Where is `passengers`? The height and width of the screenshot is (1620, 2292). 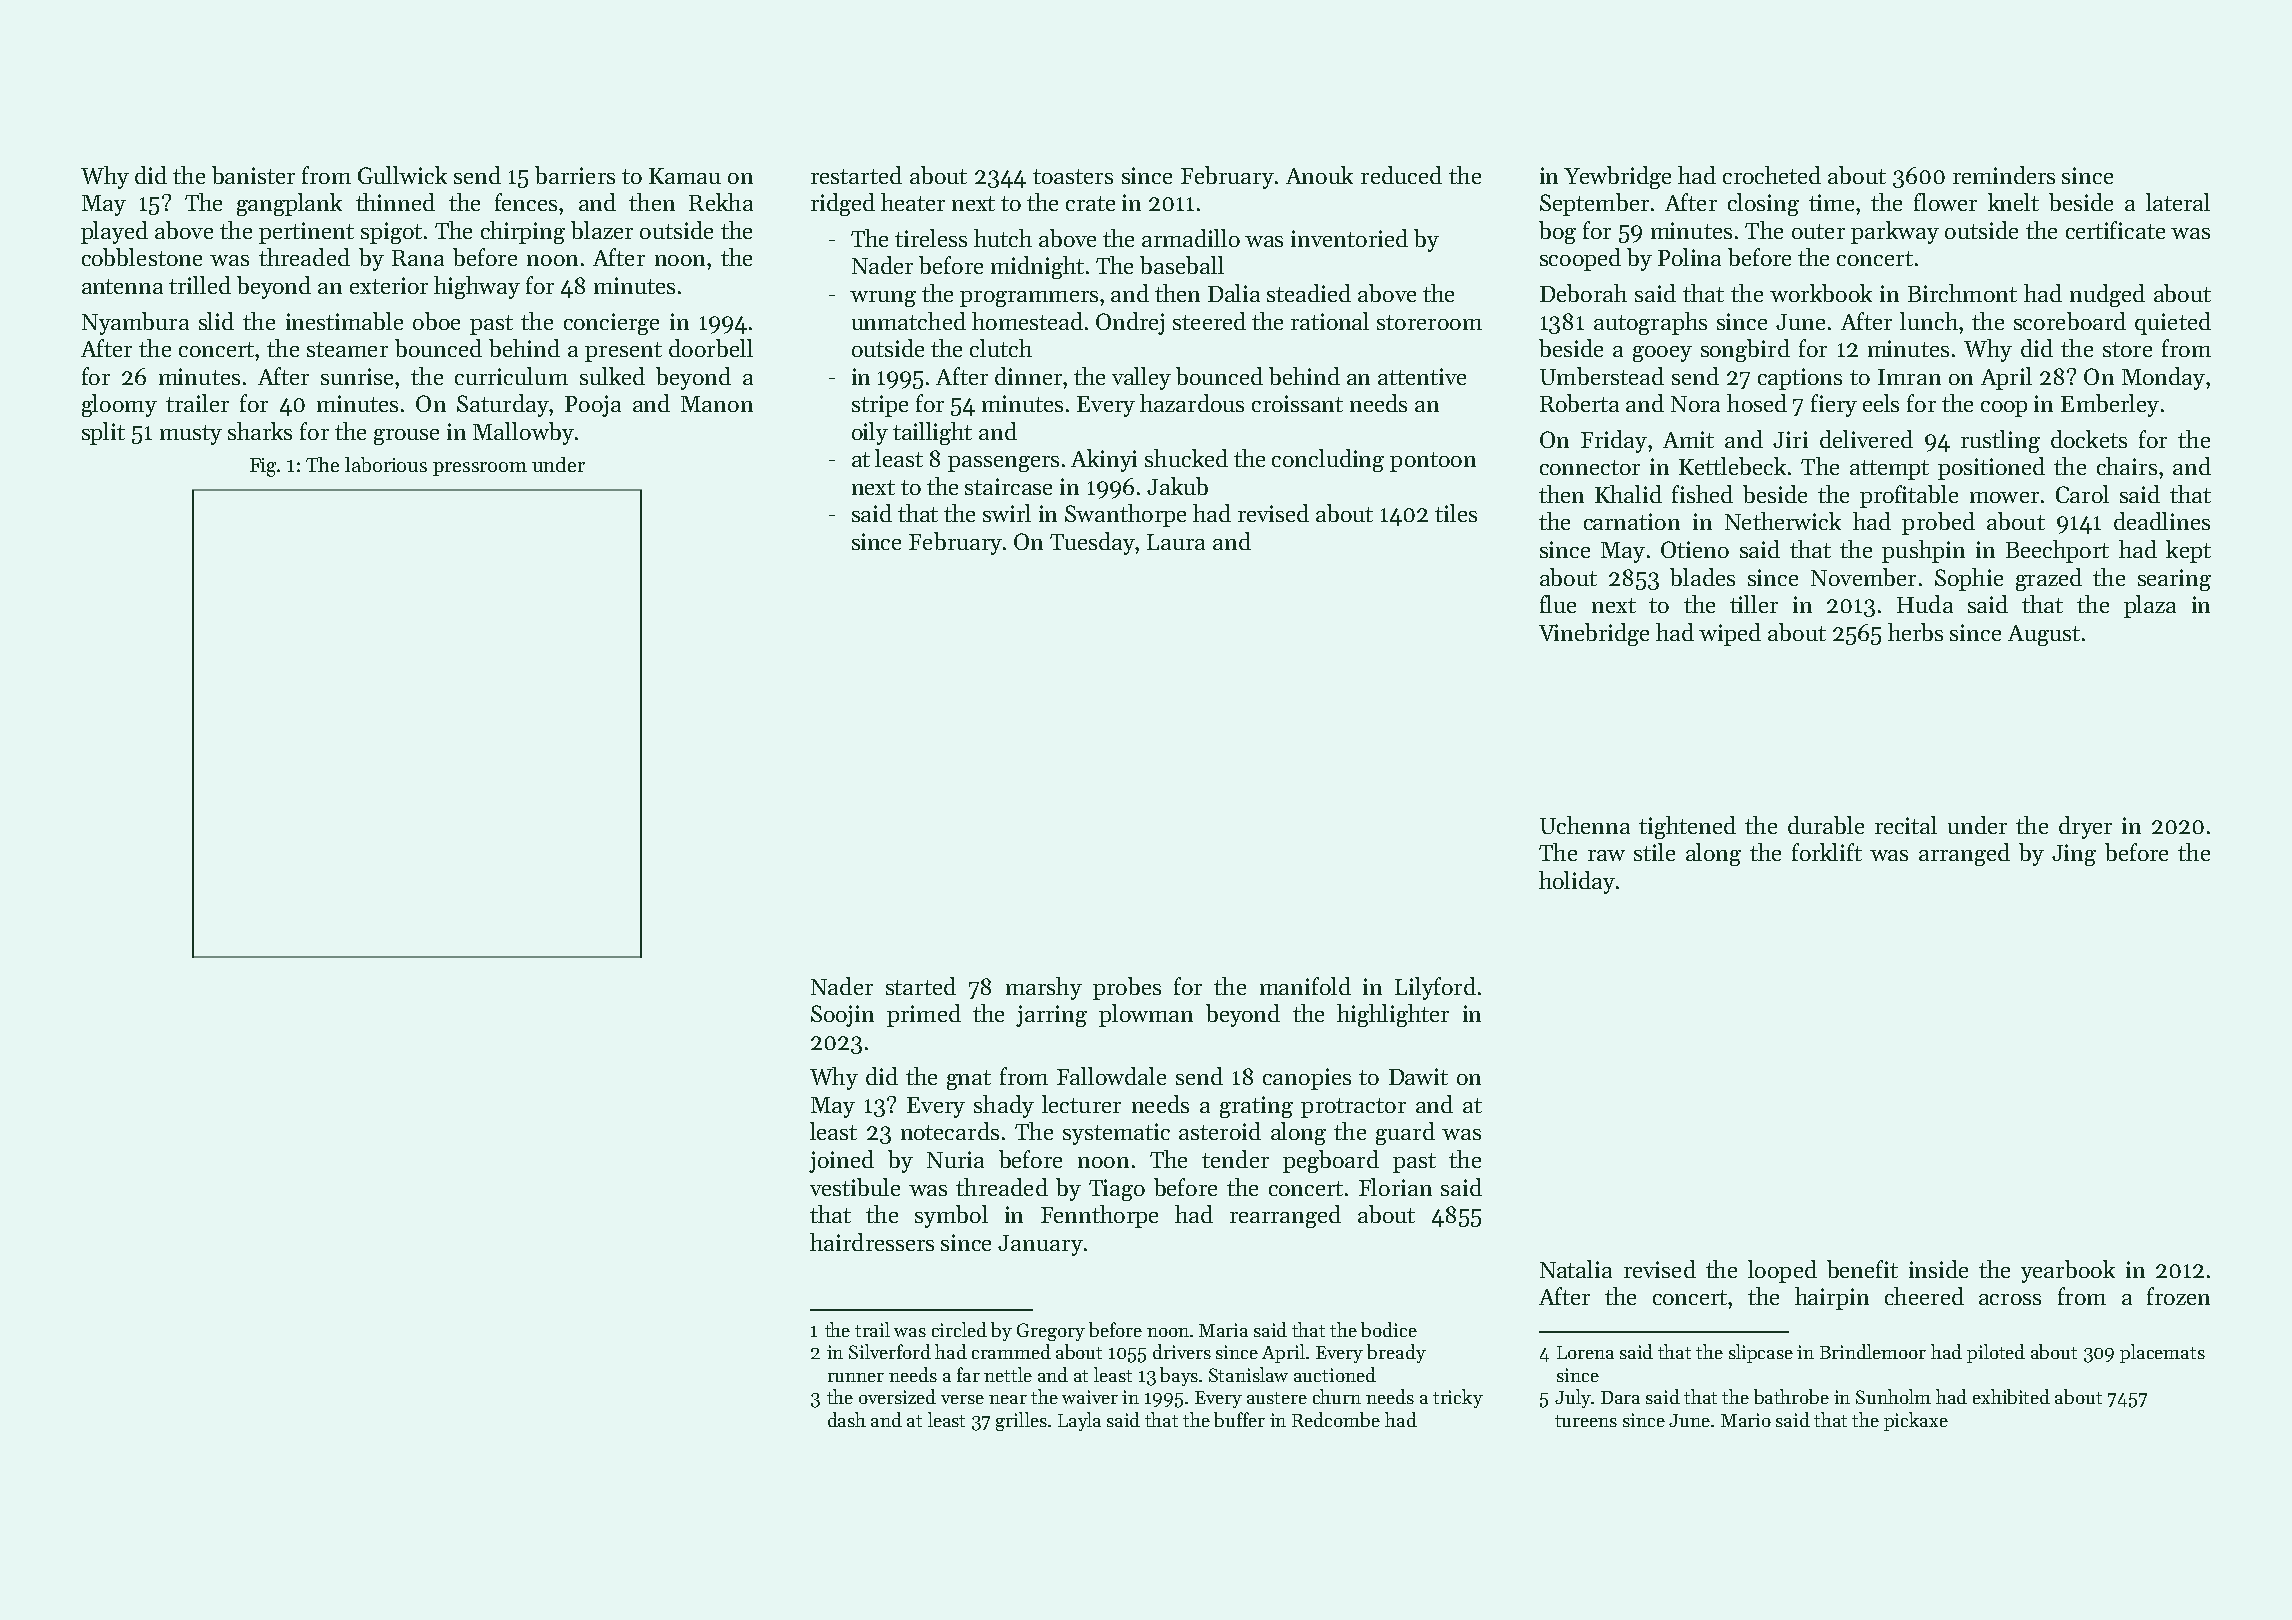 passengers is located at coordinates (1003, 464).
